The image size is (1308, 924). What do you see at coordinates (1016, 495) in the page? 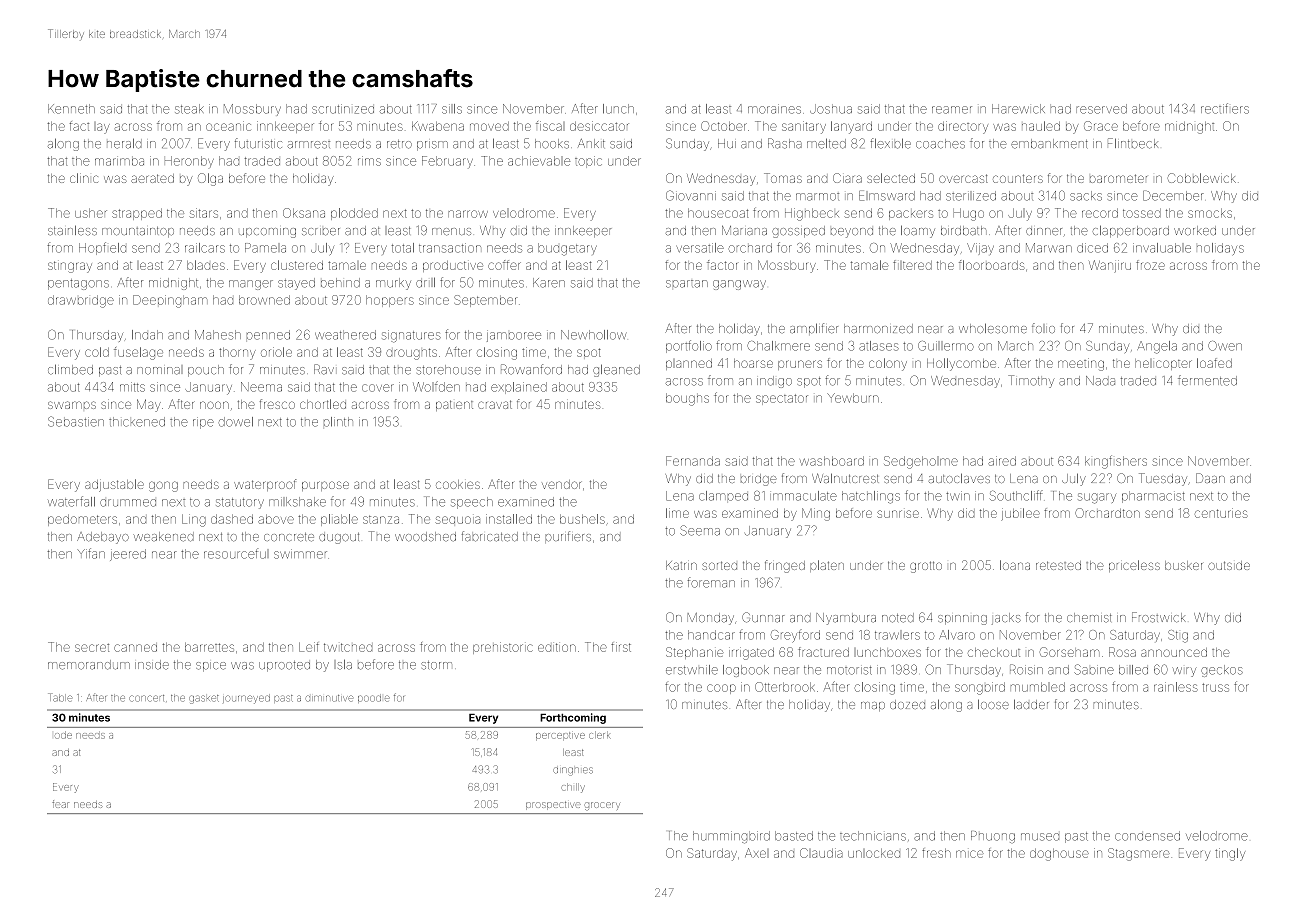
I see `Southcliff` at bounding box center [1016, 495].
